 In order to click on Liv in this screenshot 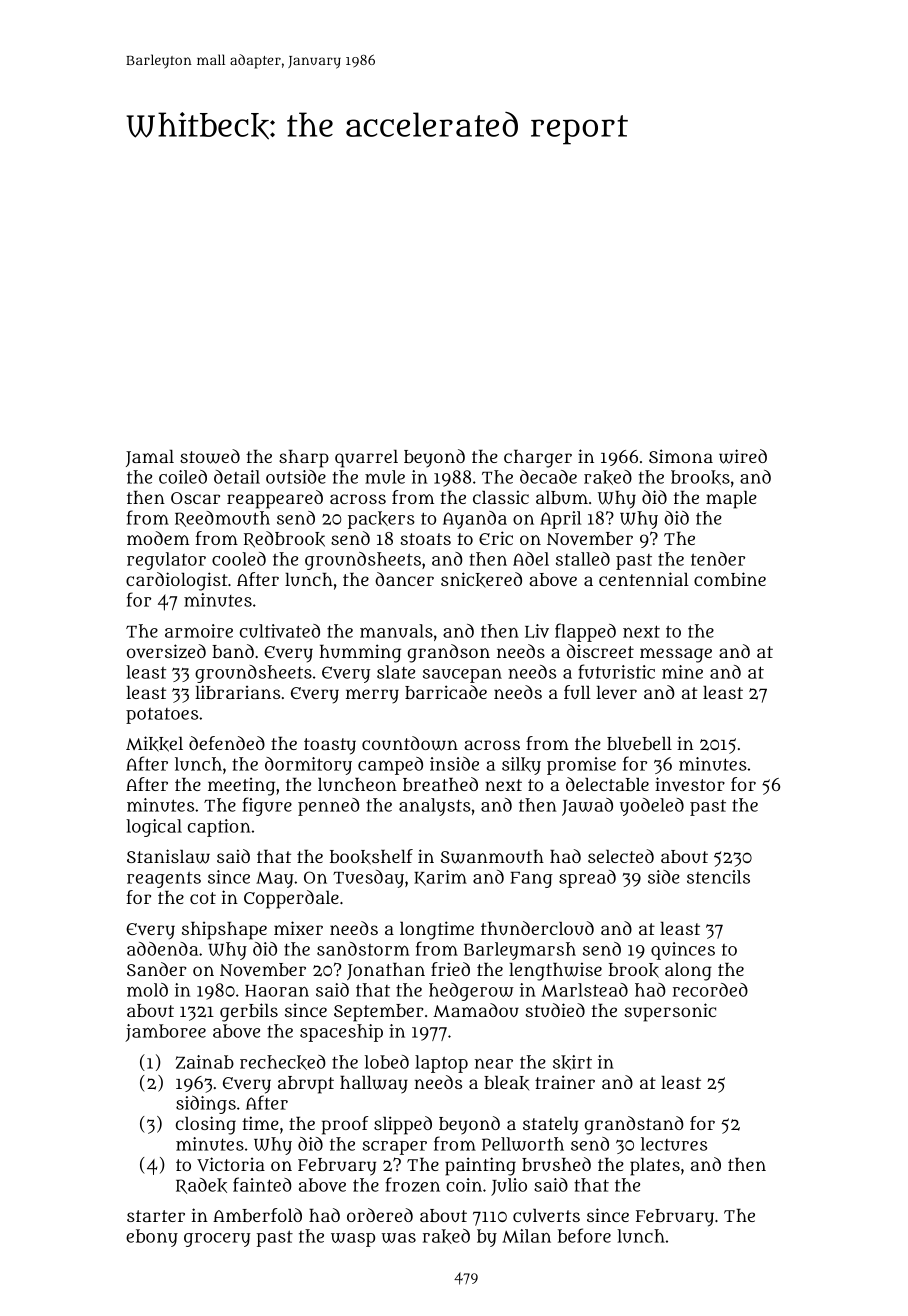, I will do `click(537, 631)`.
